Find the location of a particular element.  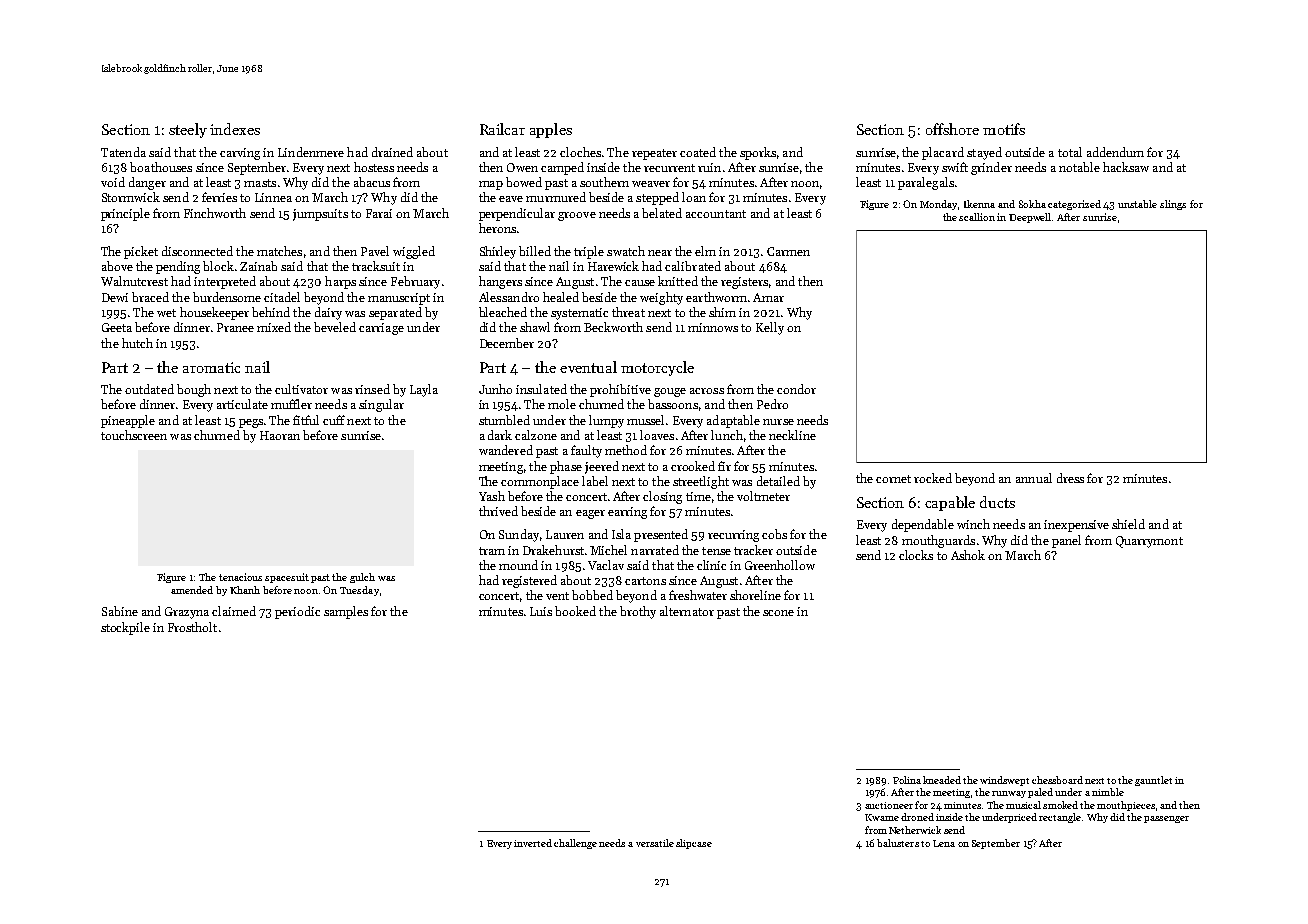

tenacious is located at coordinates (240, 577).
